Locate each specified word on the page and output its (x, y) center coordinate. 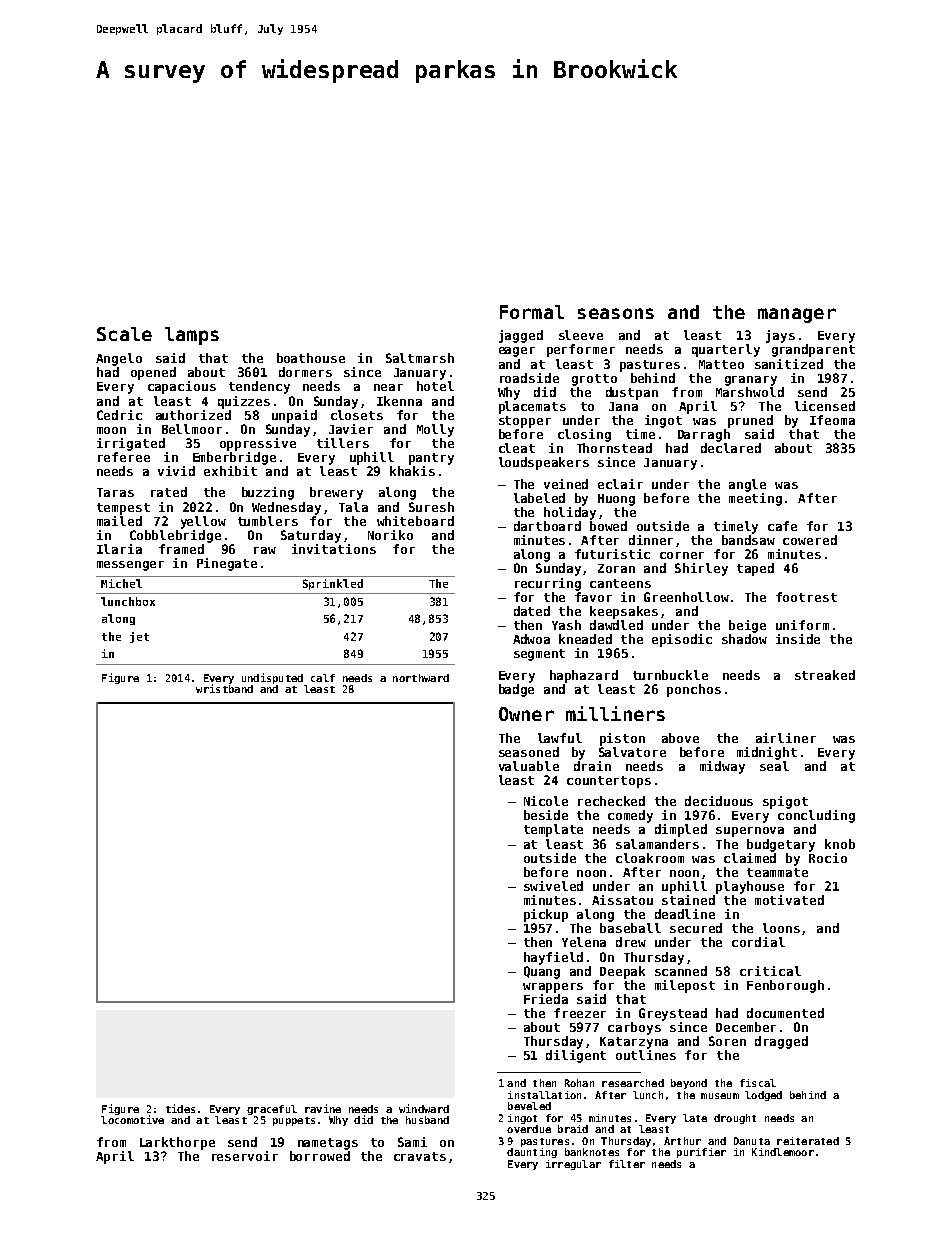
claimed (750, 858)
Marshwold (750, 392)
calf (323, 678)
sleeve (581, 335)
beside (546, 815)
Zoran (616, 568)
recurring (548, 584)
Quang (542, 972)
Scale (124, 334)
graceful (272, 1110)
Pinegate (227, 564)
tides (180, 1108)
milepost (685, 986)
